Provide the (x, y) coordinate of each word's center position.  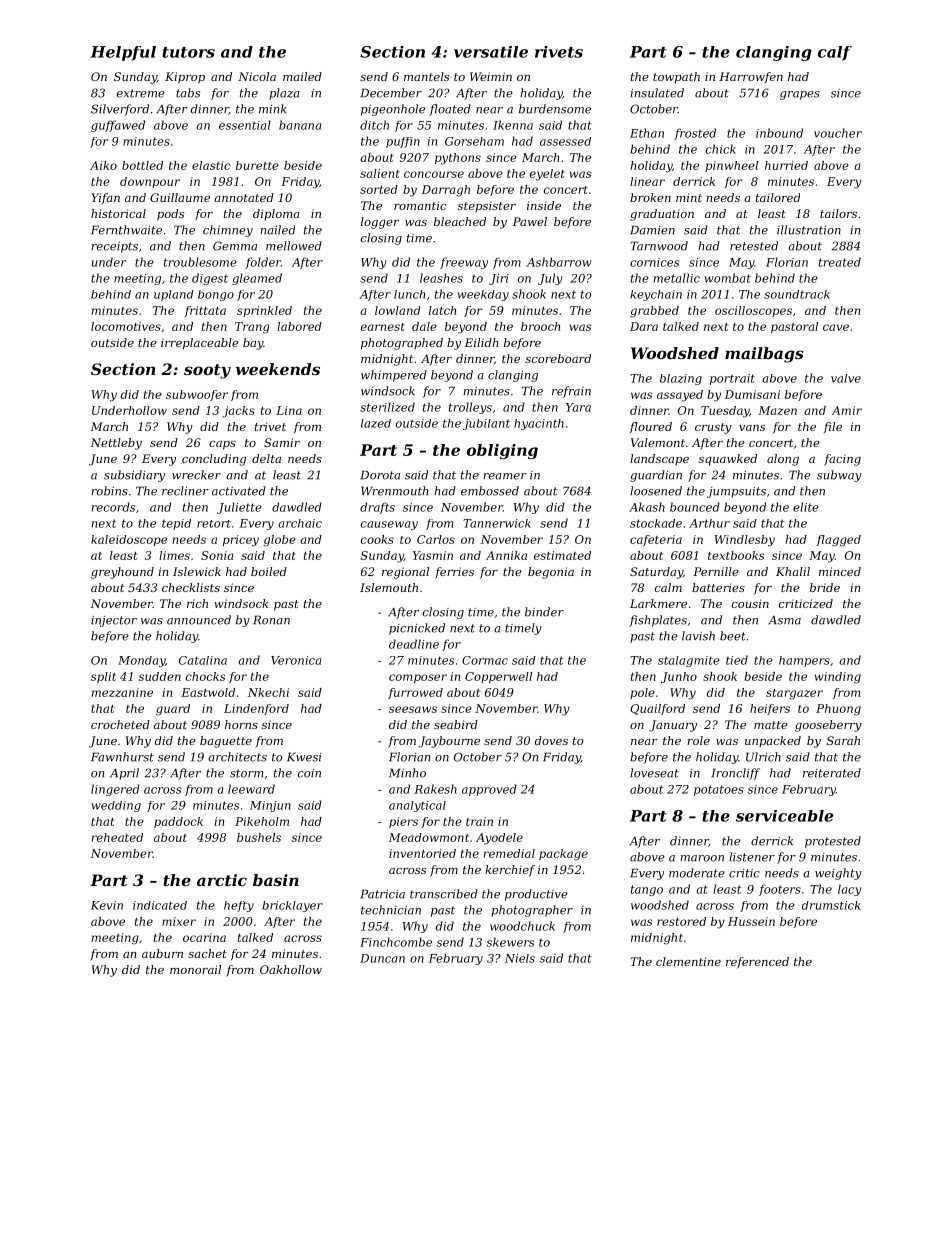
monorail (195, 969)
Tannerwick (497, 523)
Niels (520, 958)
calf (835, 53)
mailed (302, 76)
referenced (757, 963)
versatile (491, 52)
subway (839, 476)
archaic (300, 523)
